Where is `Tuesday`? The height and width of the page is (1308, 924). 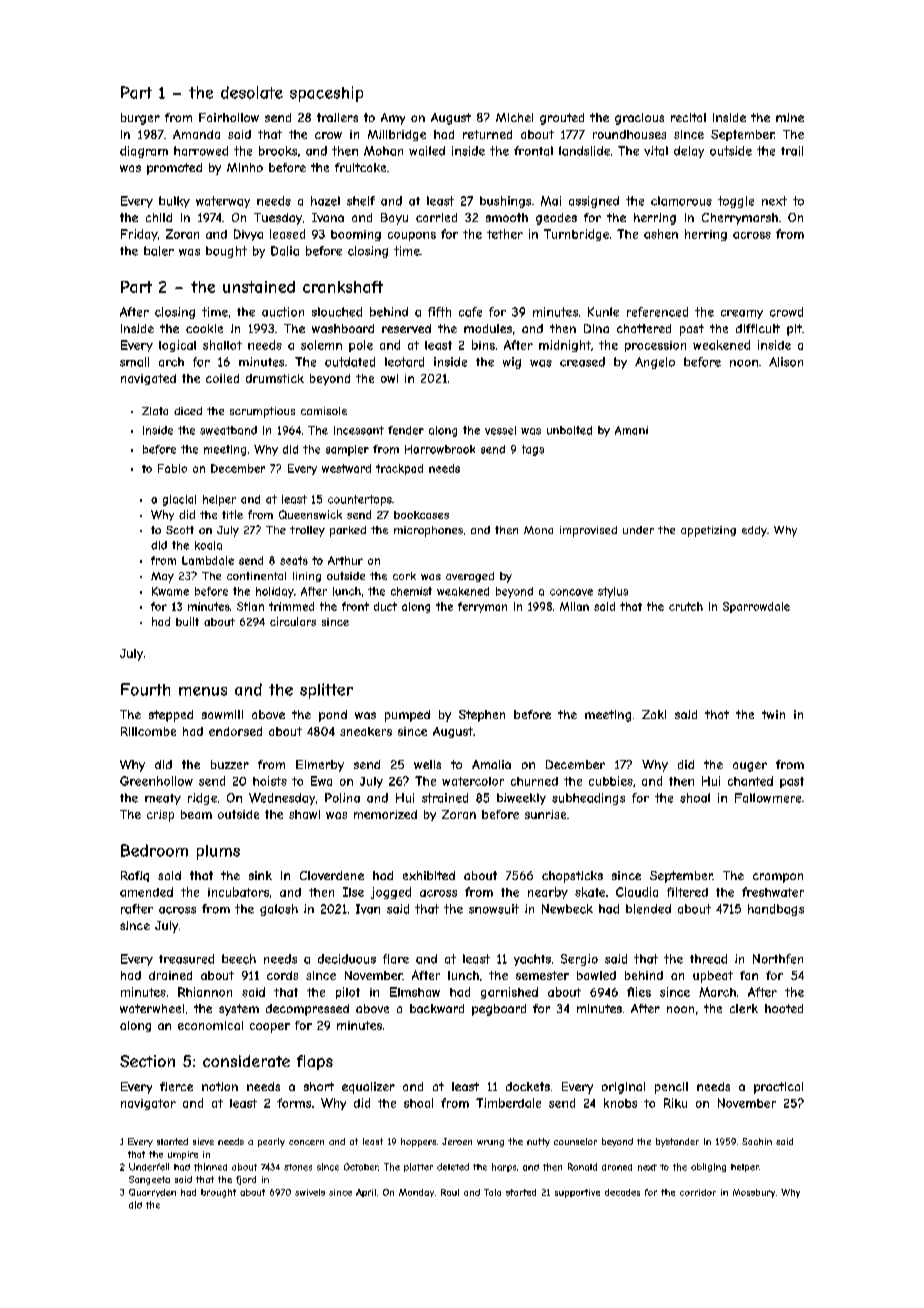
Tuesday is located at coordinates (278, 219).
